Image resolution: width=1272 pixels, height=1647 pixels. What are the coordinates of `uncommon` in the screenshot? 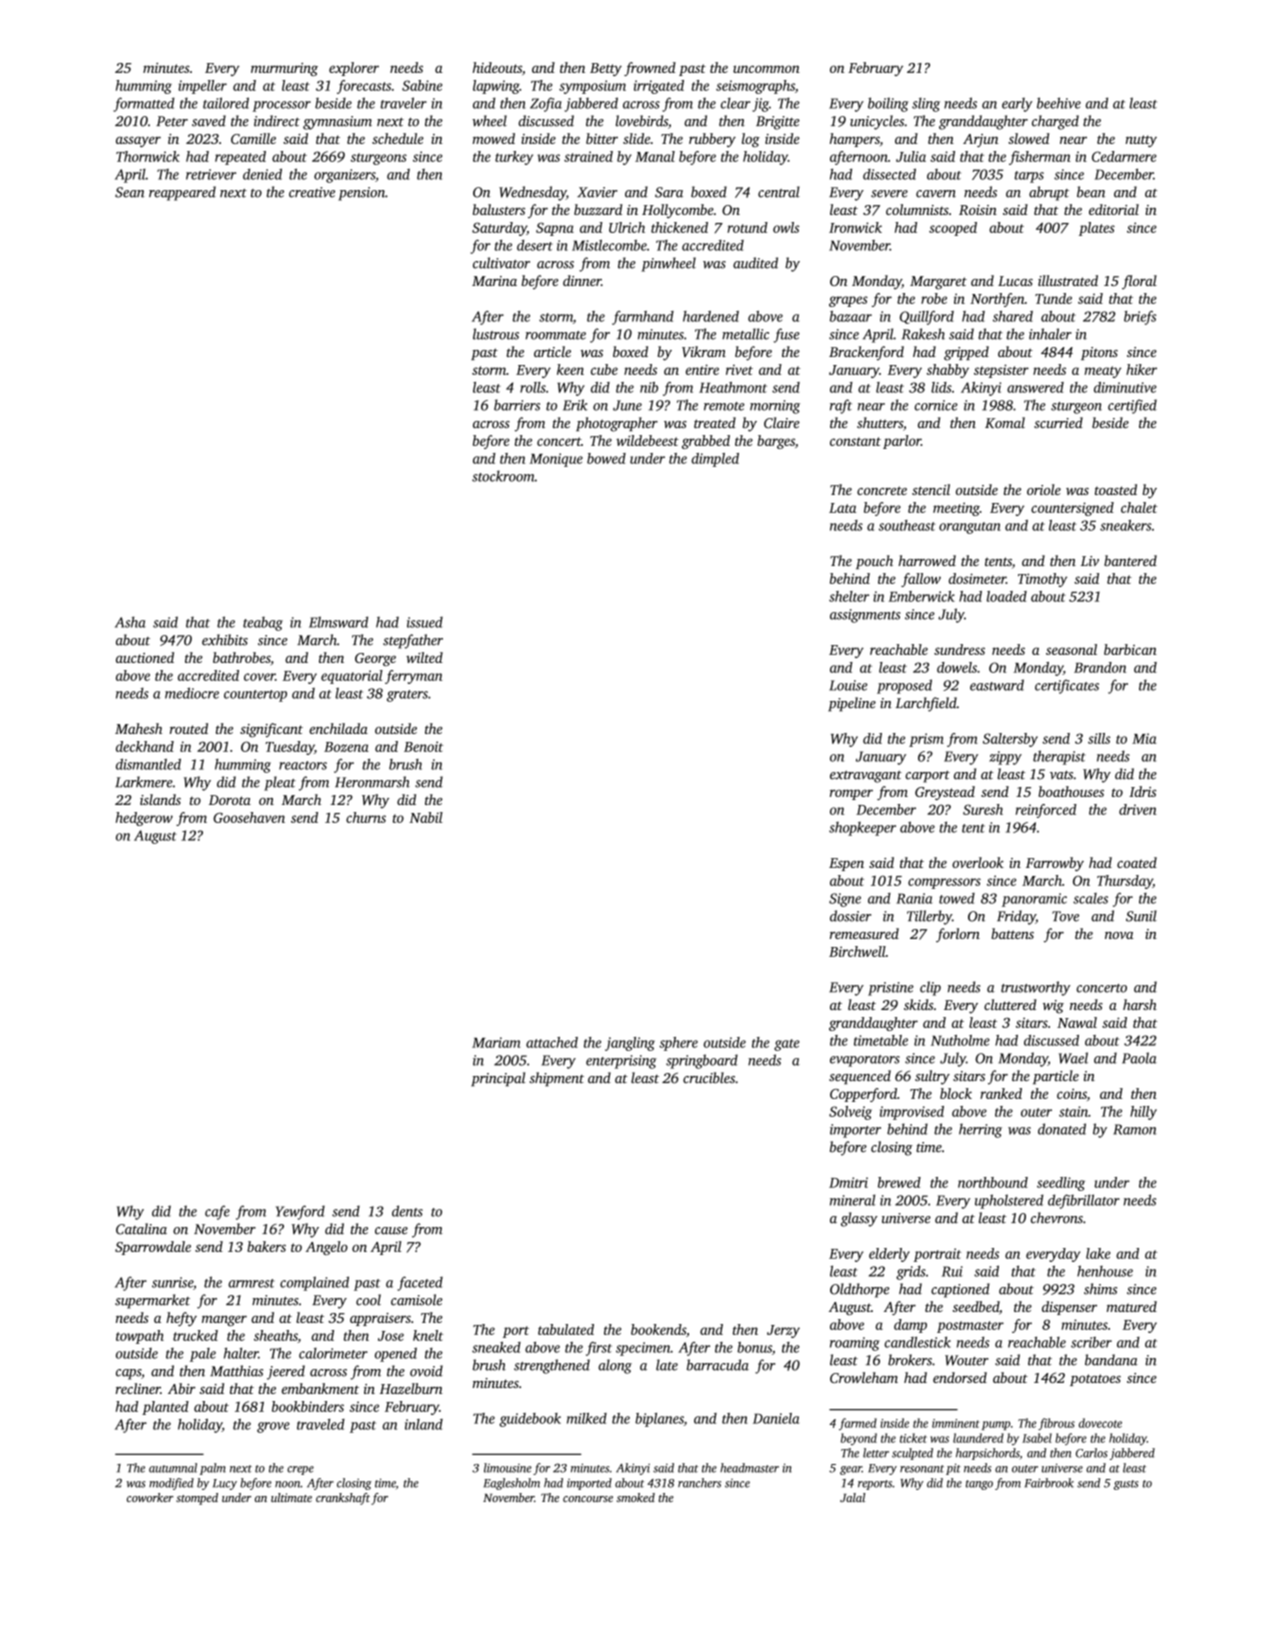 It's located at (766, 69).
